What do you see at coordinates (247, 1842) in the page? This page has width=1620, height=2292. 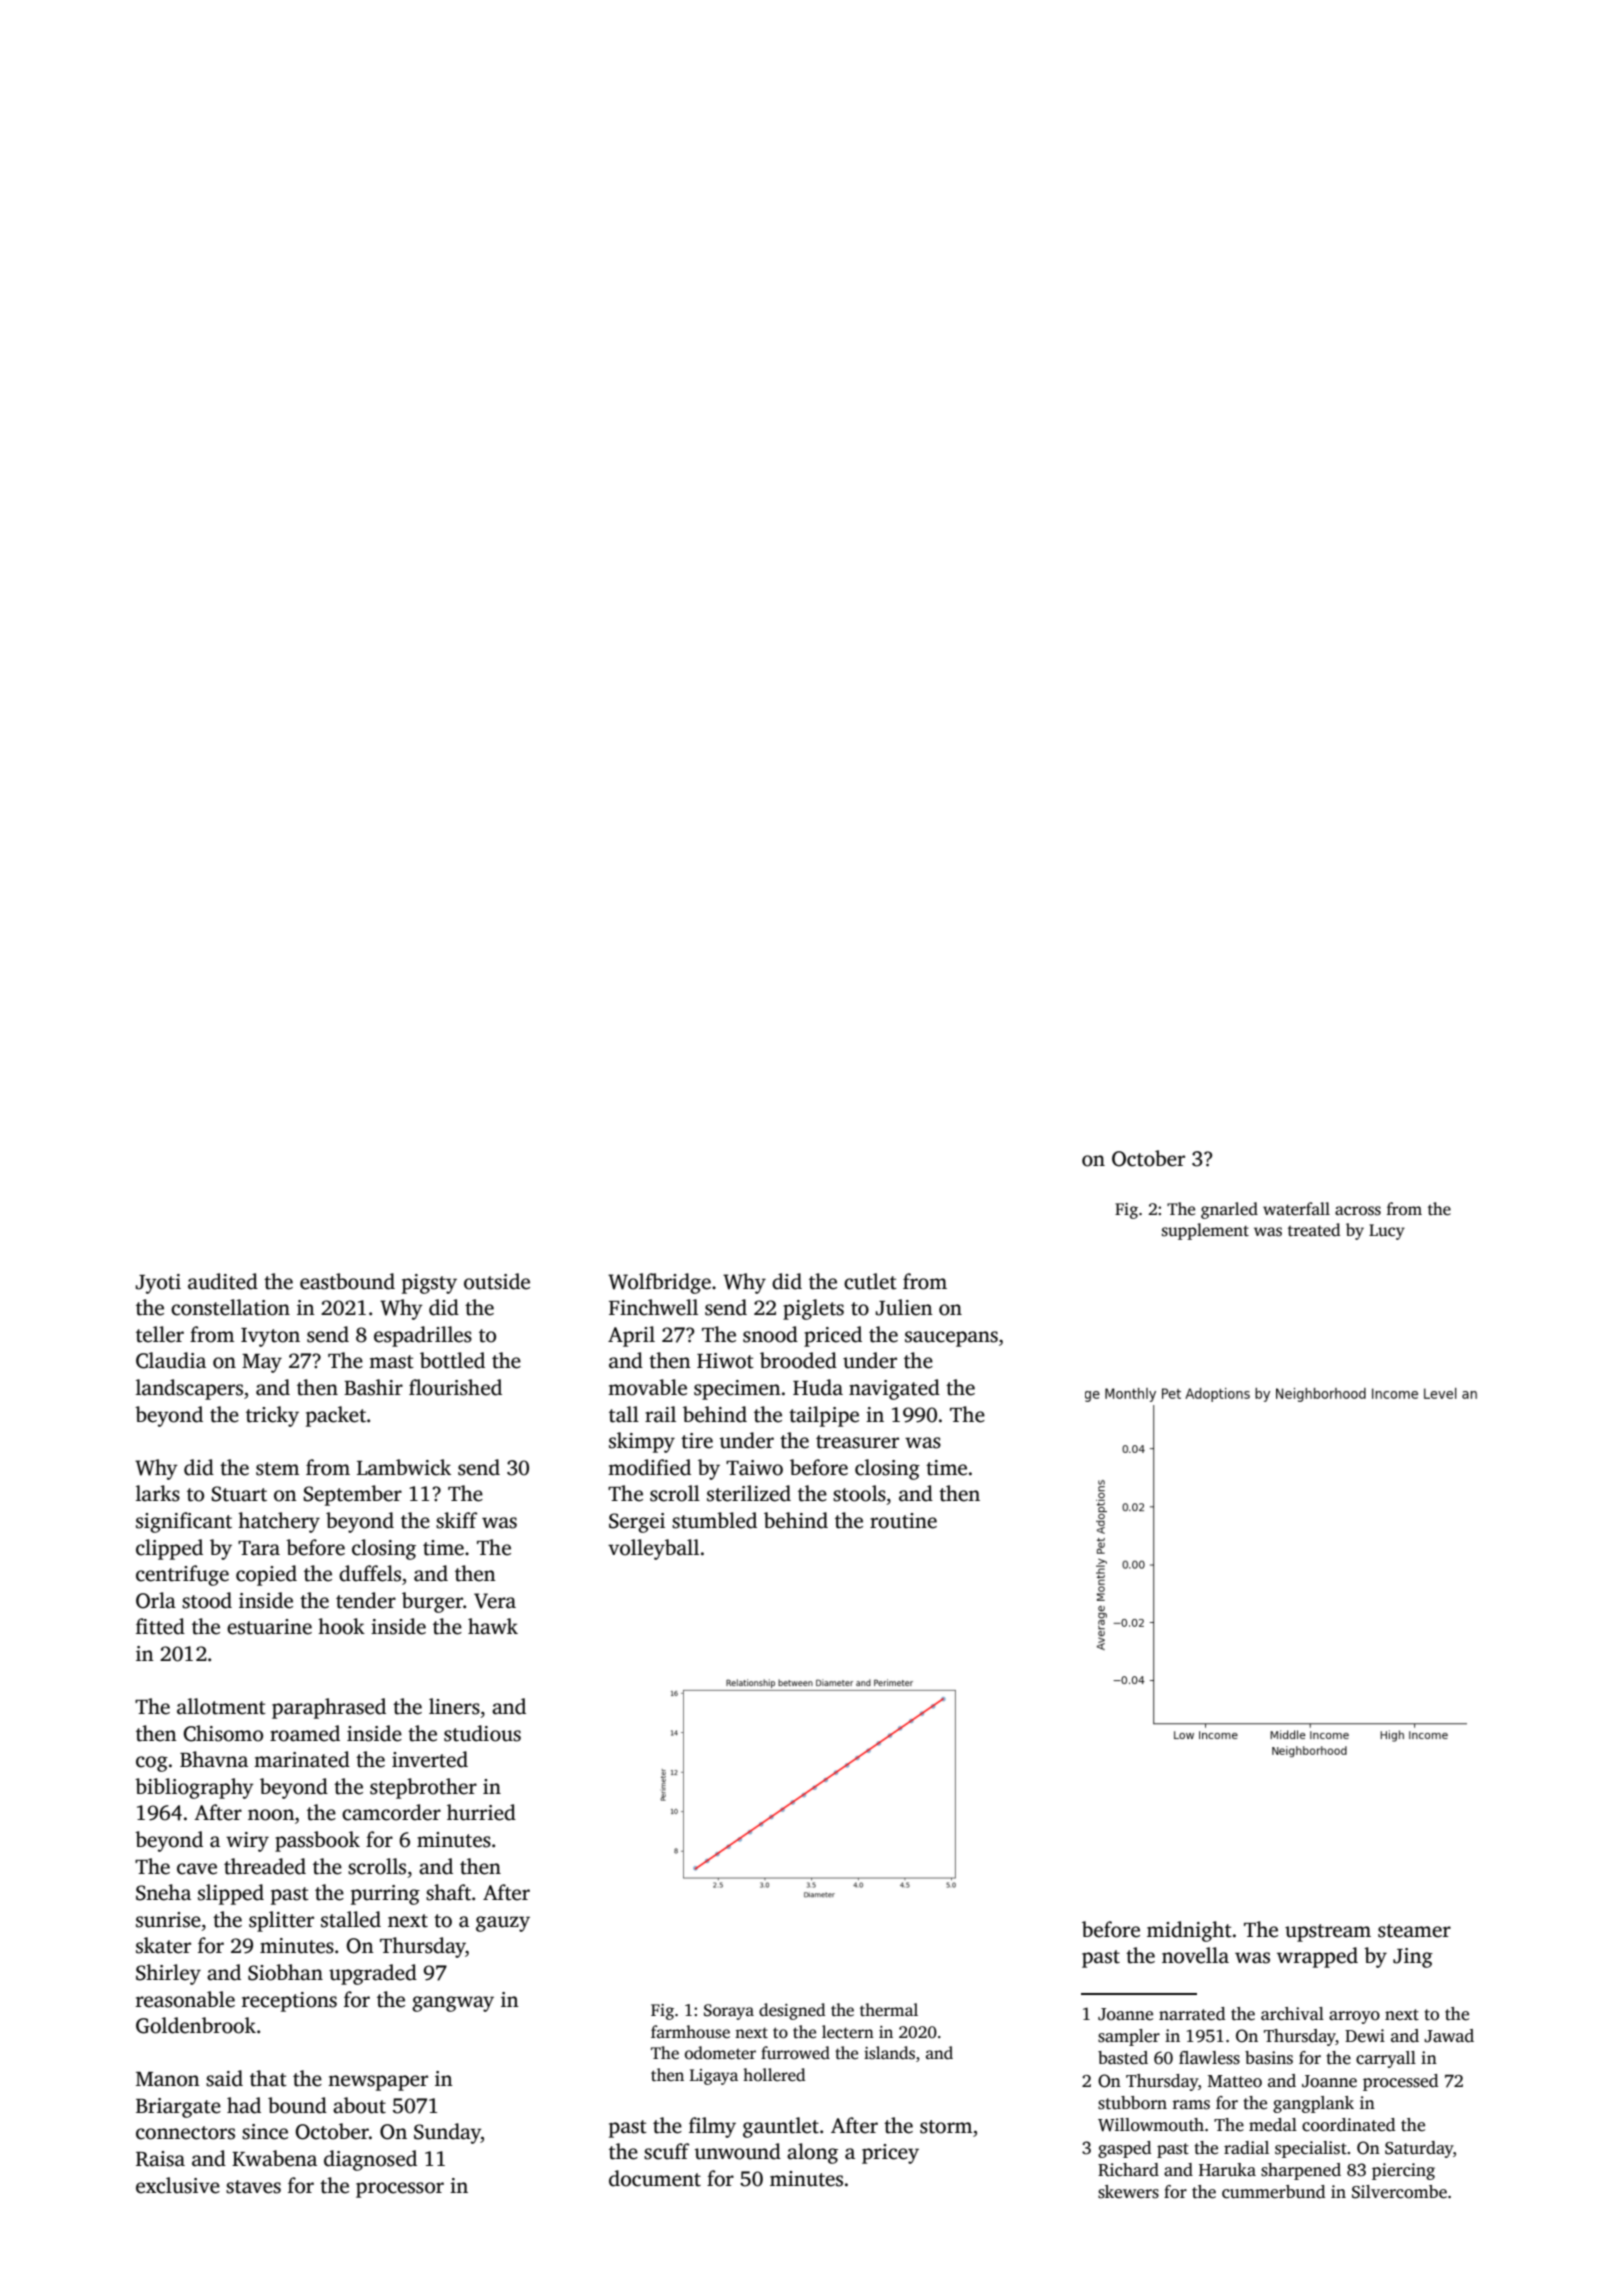 I see `wiry` at bounding box center [247, 1842].
